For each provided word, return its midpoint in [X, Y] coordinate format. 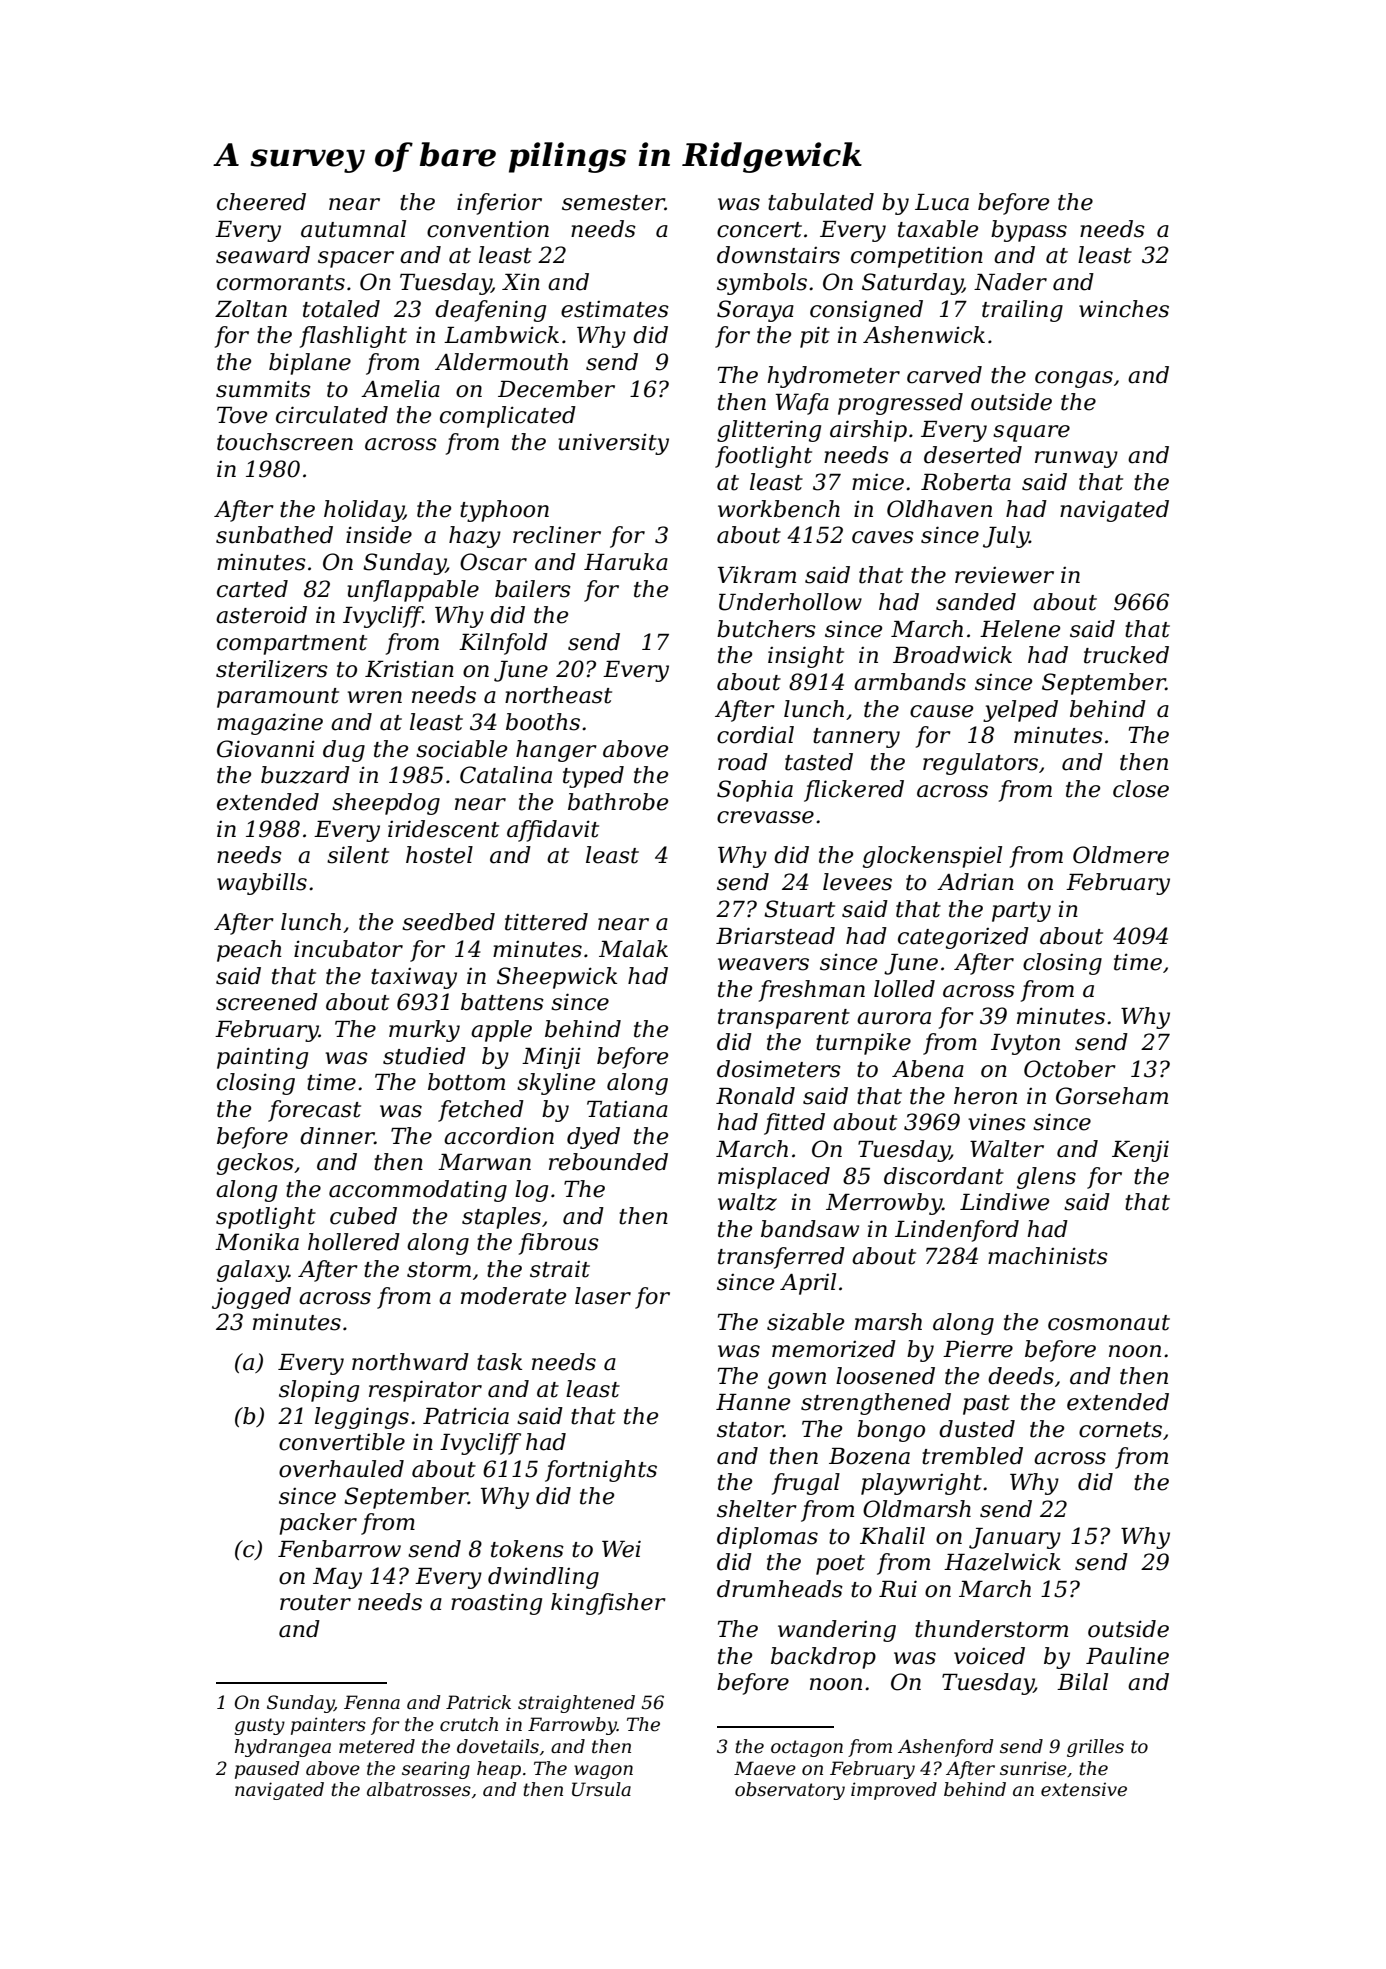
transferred [781, 1258]
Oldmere [1121, 855]
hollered [354, 1242]
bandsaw [810, 1229]
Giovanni [266, 749]
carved [944, 375]
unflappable [413, 591]
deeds [1021, 1376]
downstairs [778, 255]
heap [499, 1770]
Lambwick [501, 335]
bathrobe [618, 802]
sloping [319, 1391]
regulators [980, 764]
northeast [558, 695]
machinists [1048, 1256]
